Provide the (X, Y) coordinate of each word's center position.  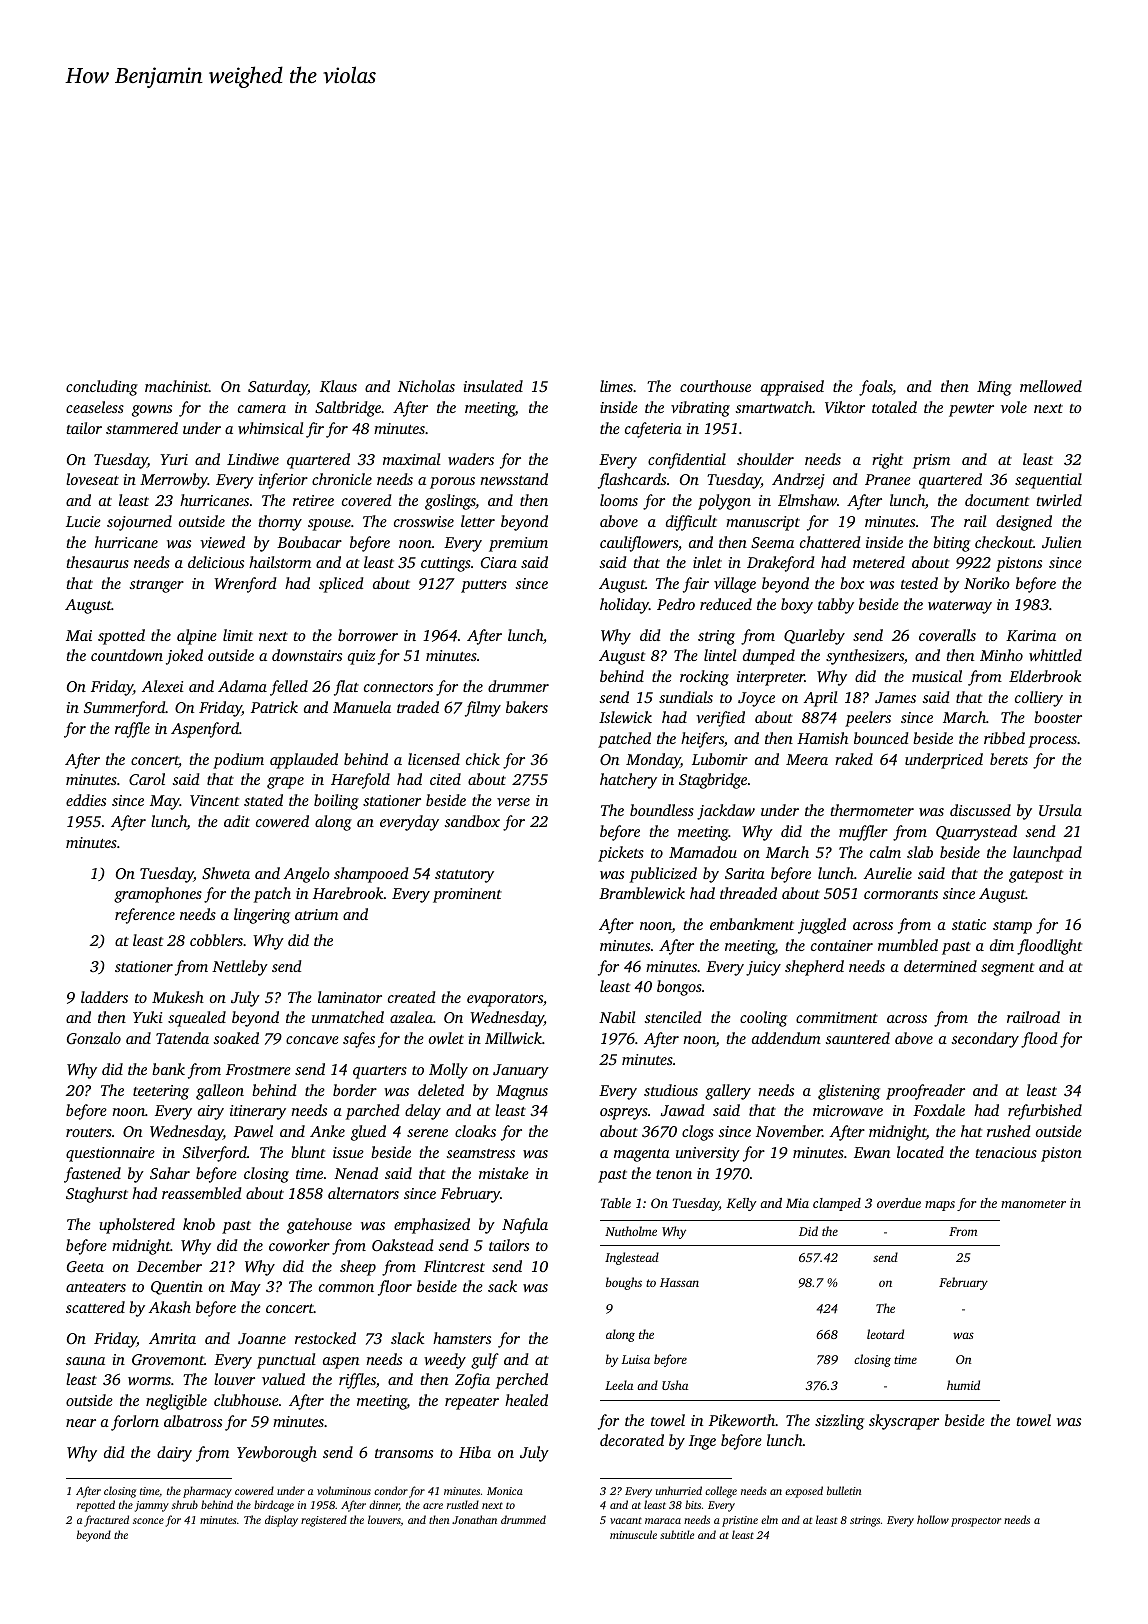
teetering (161, 1092)
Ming (994, 388)
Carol (147, 779)
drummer (518, 686)
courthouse (715, 386)
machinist (177, 386)
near (81, 1423)
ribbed (1004, 738)
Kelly (741, 1204)
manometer (1033, 1204)
